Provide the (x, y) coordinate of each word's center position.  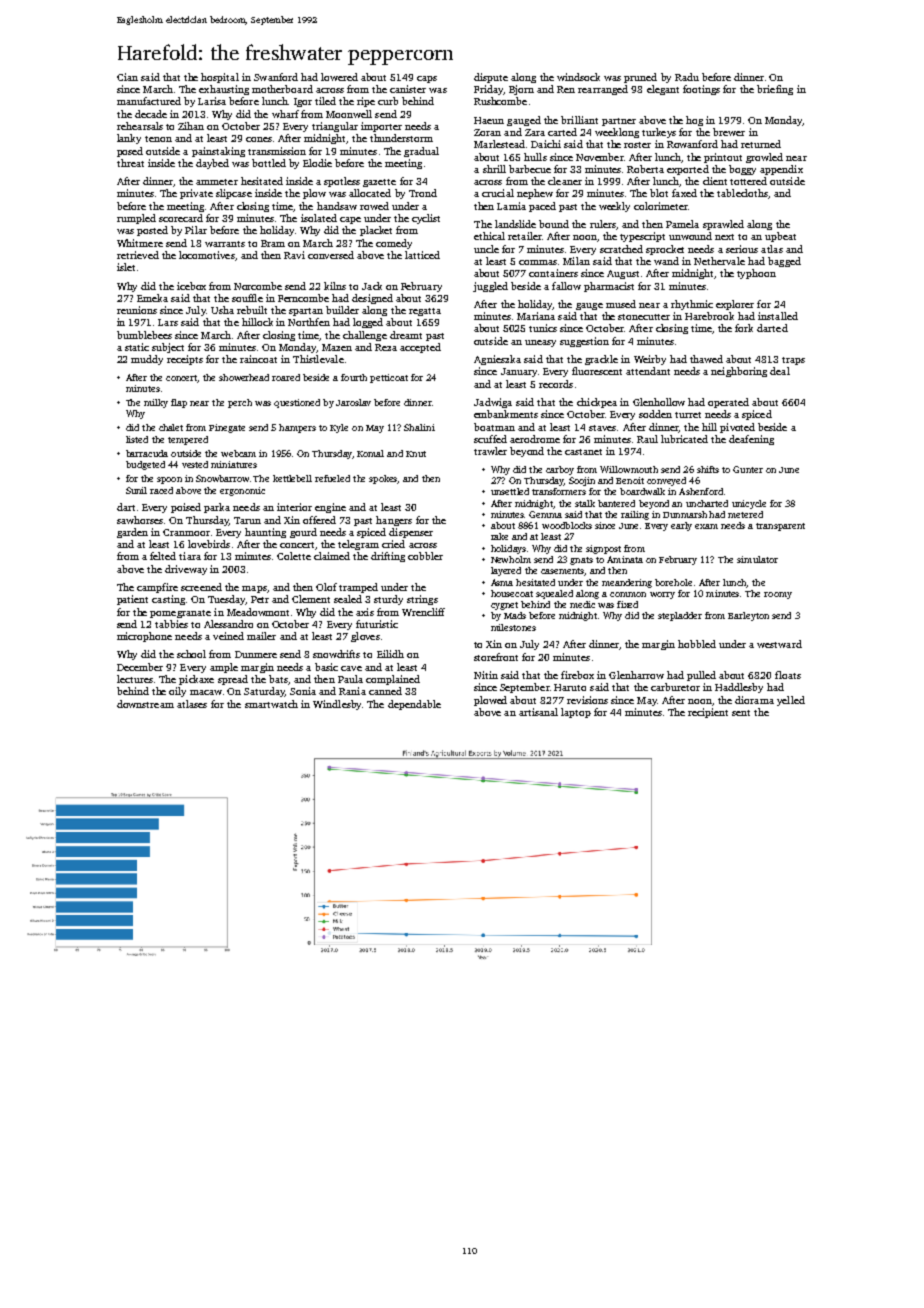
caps (427, 79)
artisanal (538, 712)
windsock (578, 77)
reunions (137, 310)
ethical (489, 236)
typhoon (756, 274)
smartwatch (271, 704)
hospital (220, 78)
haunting (265, 533)
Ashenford (701, 491)
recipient (708, 713)
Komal (370, 453)
